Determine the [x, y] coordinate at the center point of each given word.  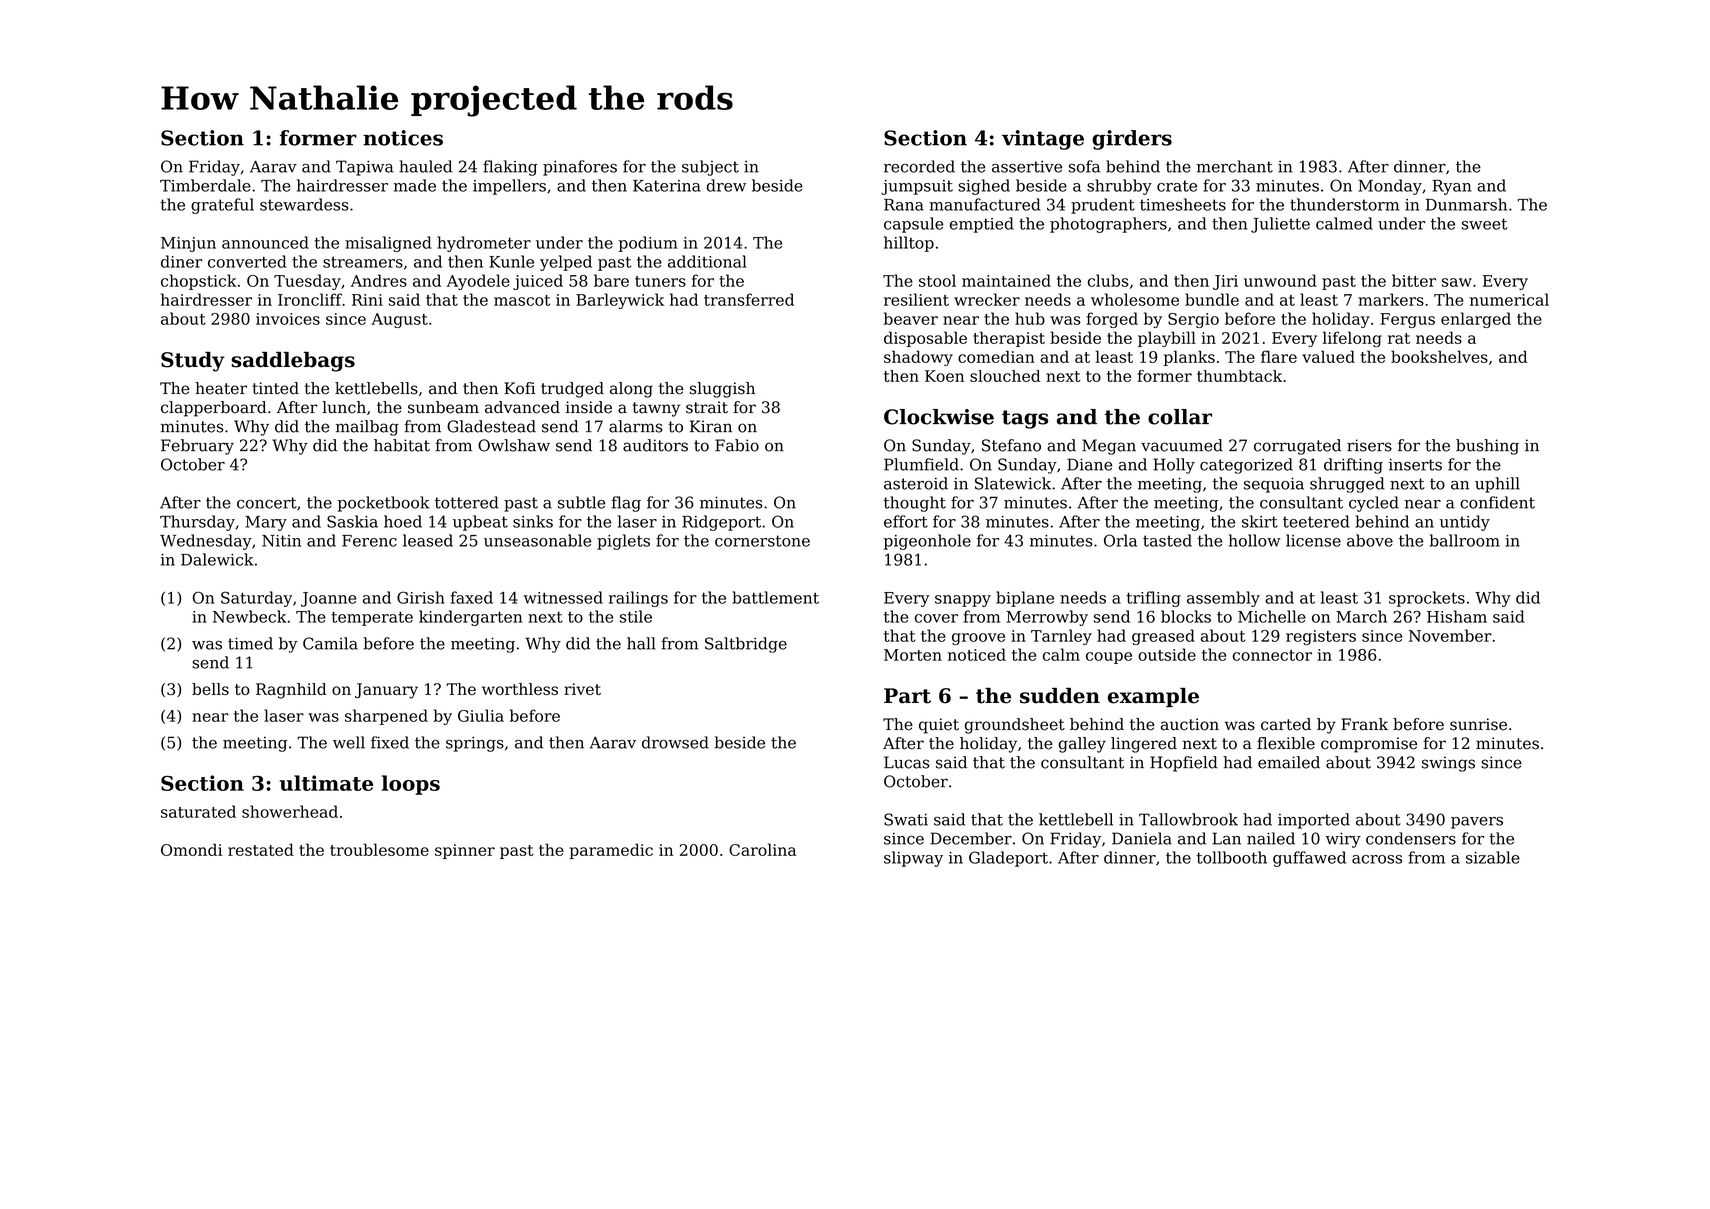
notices [403, 138]
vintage [1043, 140]
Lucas [907, 762]
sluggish [722, 390]
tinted [275, 388]
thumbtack [1239, 376]
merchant [1235, 166]
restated [261, 849]
